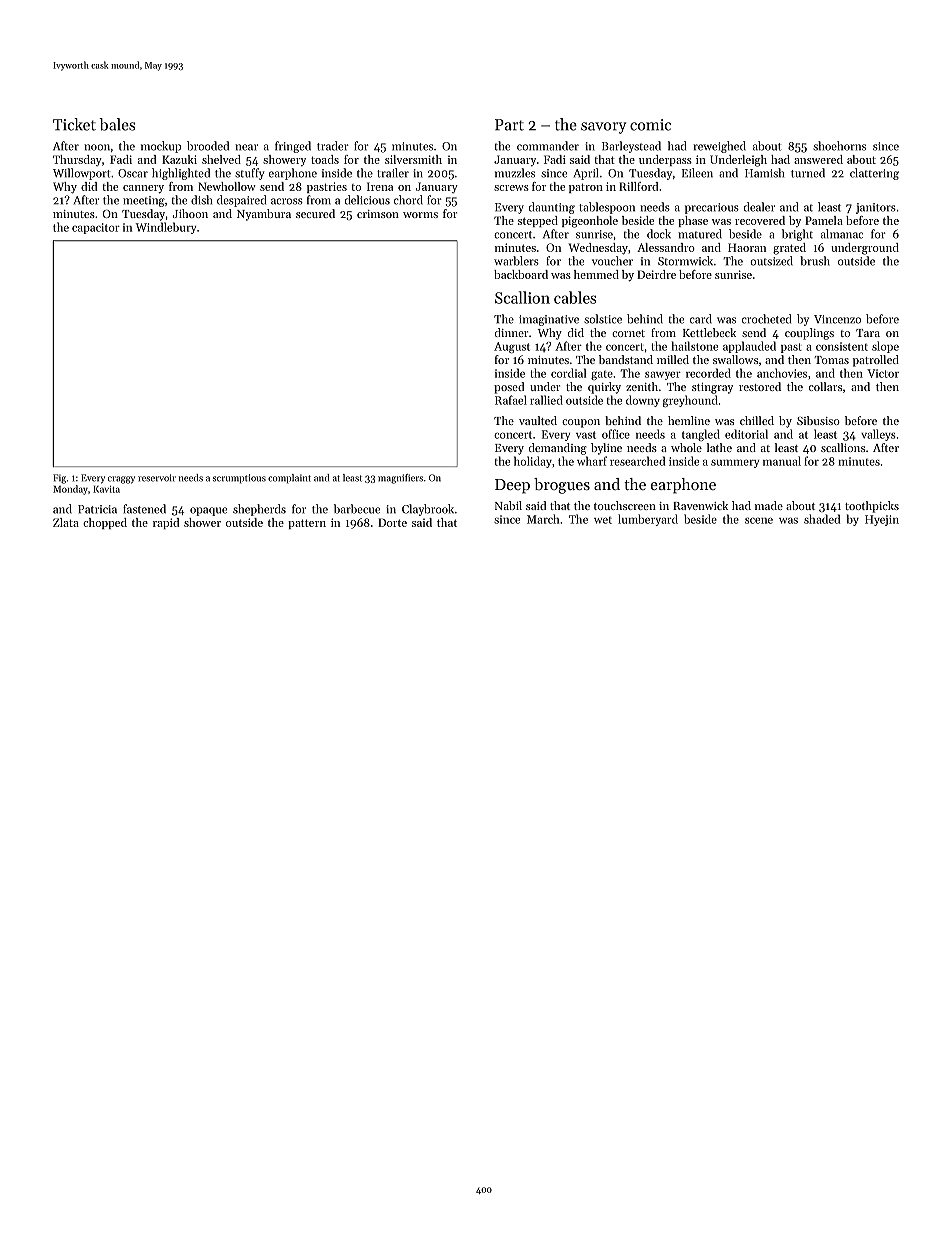 This image has height=1233, width=952. What do you see at coordinates (521, 274) in the image?
I see `backboard` at bounding box center [521, 274].
